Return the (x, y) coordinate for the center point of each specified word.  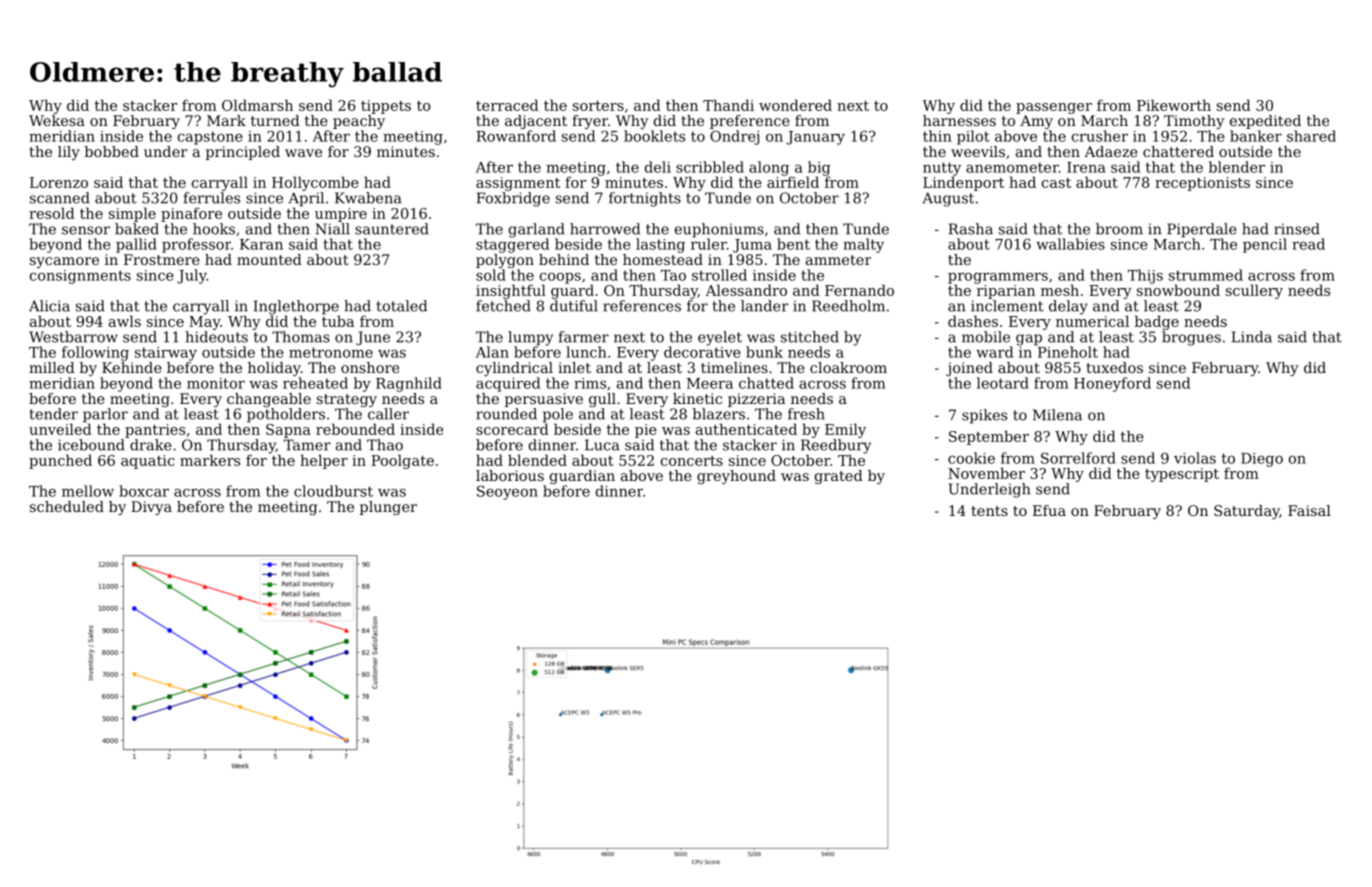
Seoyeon (507, 492)
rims (590, 383)
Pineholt (1068, 352)
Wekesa (57, 120)
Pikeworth (1174, 105)
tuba (338, 321)
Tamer (307, 445)
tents (989, 511)
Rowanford (516, 136)
